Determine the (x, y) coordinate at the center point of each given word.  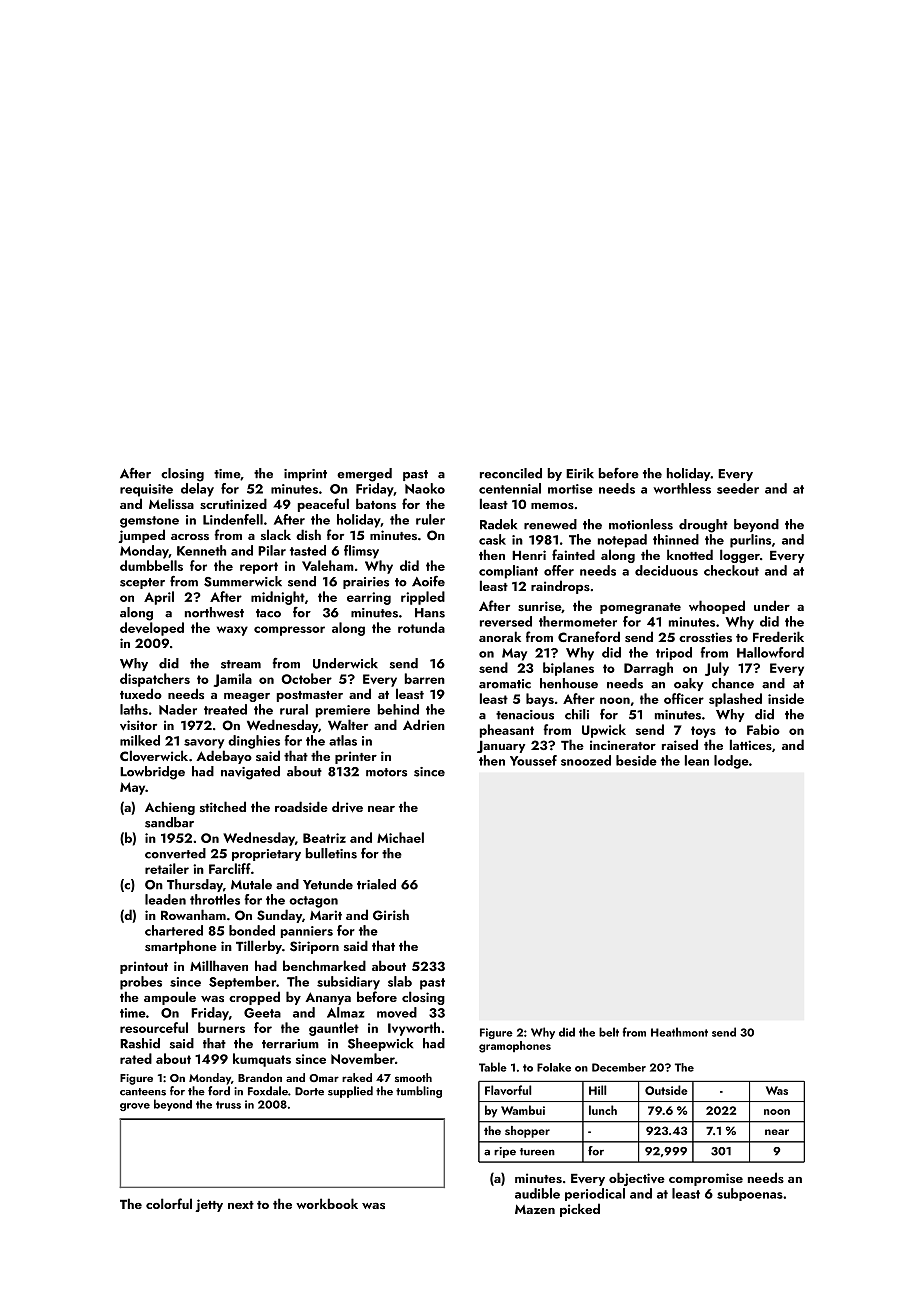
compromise (706, 1179)
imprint (305, 475)
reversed (506, 621)
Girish (391, 915)
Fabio (763, 729)
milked (140, 740)
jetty (209, 1205)
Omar (324, 1078)
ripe (505, 1152)
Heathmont (679, 1032)
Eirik (580, 473)
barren (425, 678)
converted (175, 853)
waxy (232, 631)
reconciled (511, 473)
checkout (731, 570)
